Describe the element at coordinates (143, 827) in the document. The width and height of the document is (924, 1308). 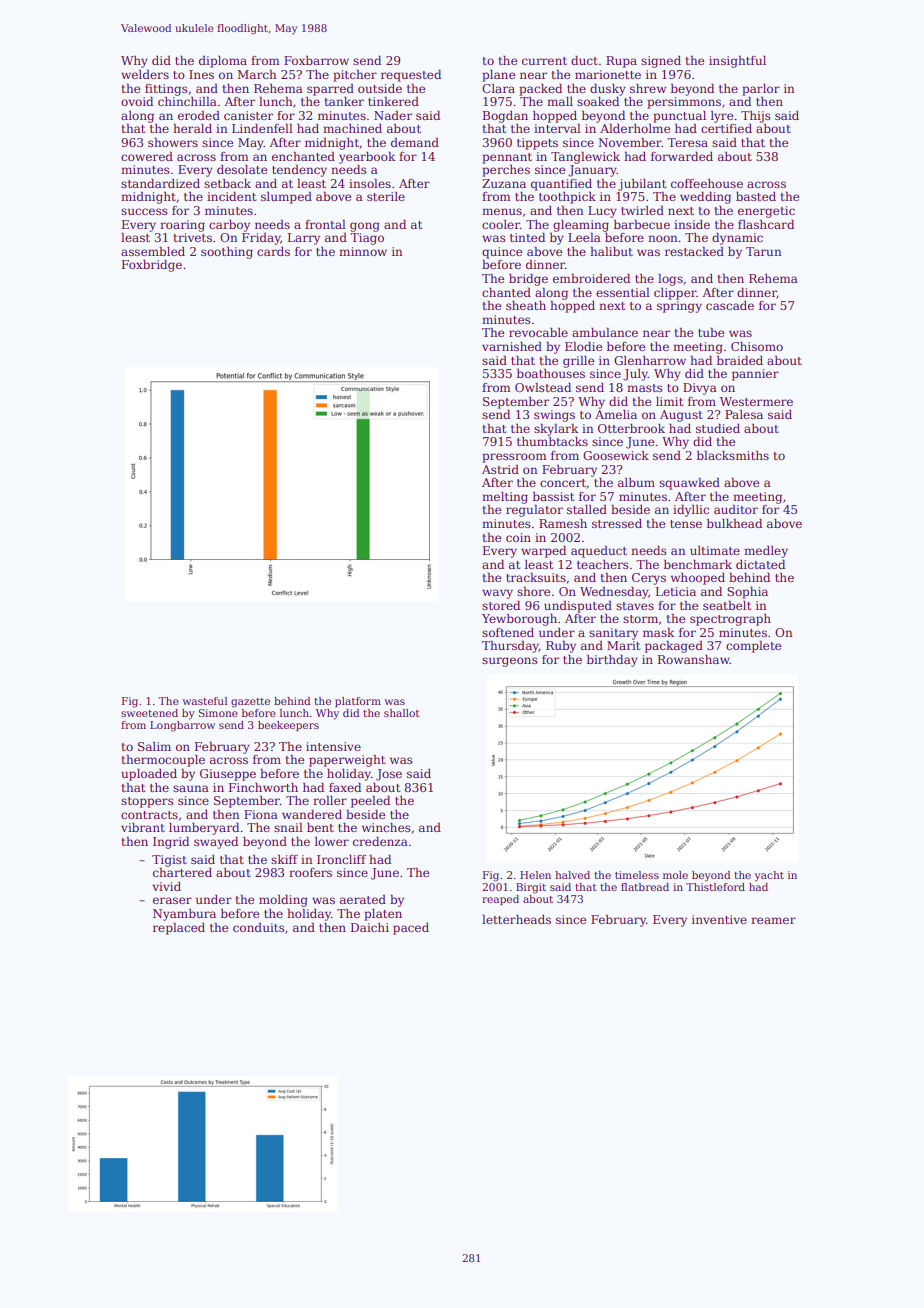
I see `vibrant` at that location.
